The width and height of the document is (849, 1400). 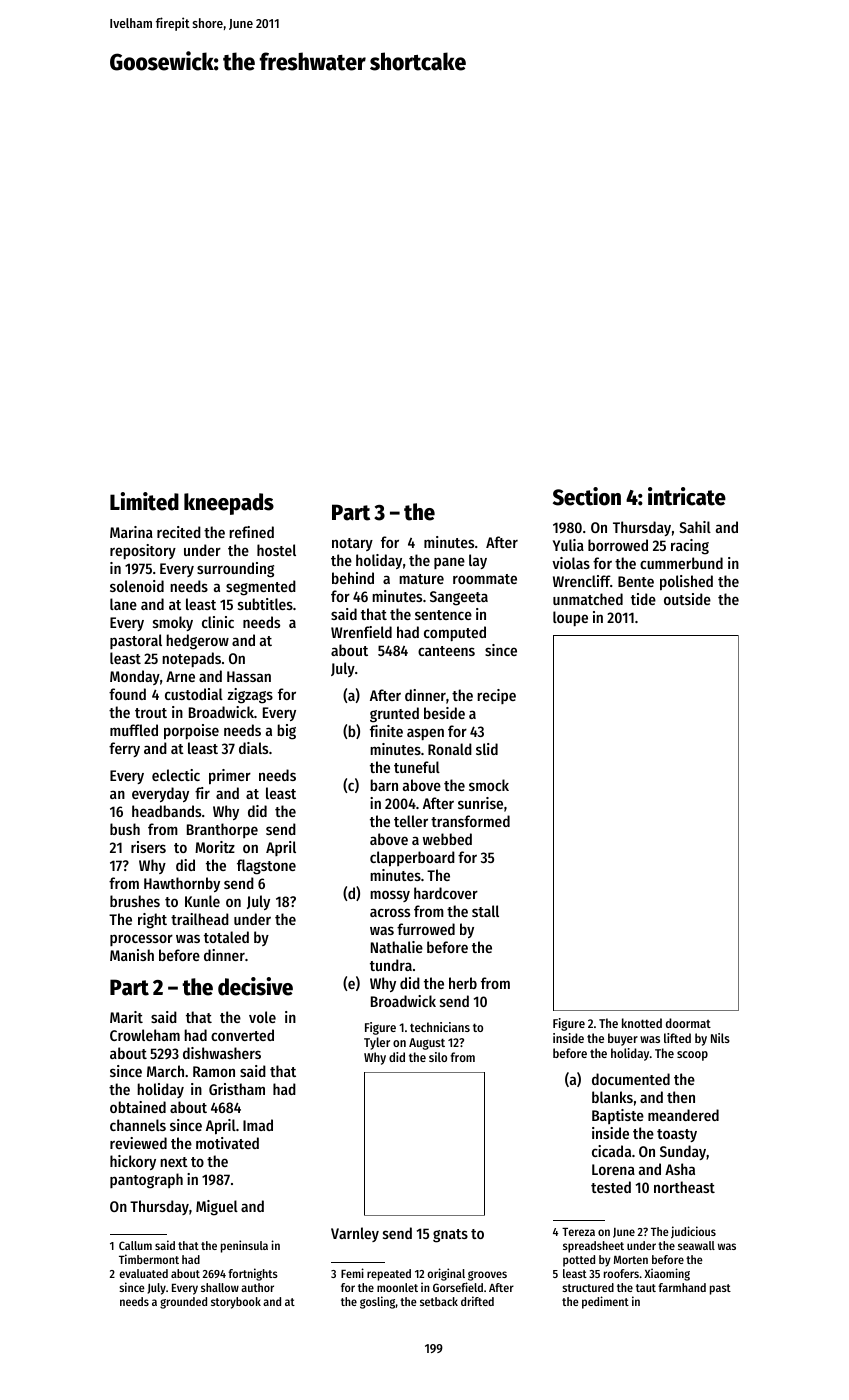 I want to click on storybook, so click(x=236, y=1303).
